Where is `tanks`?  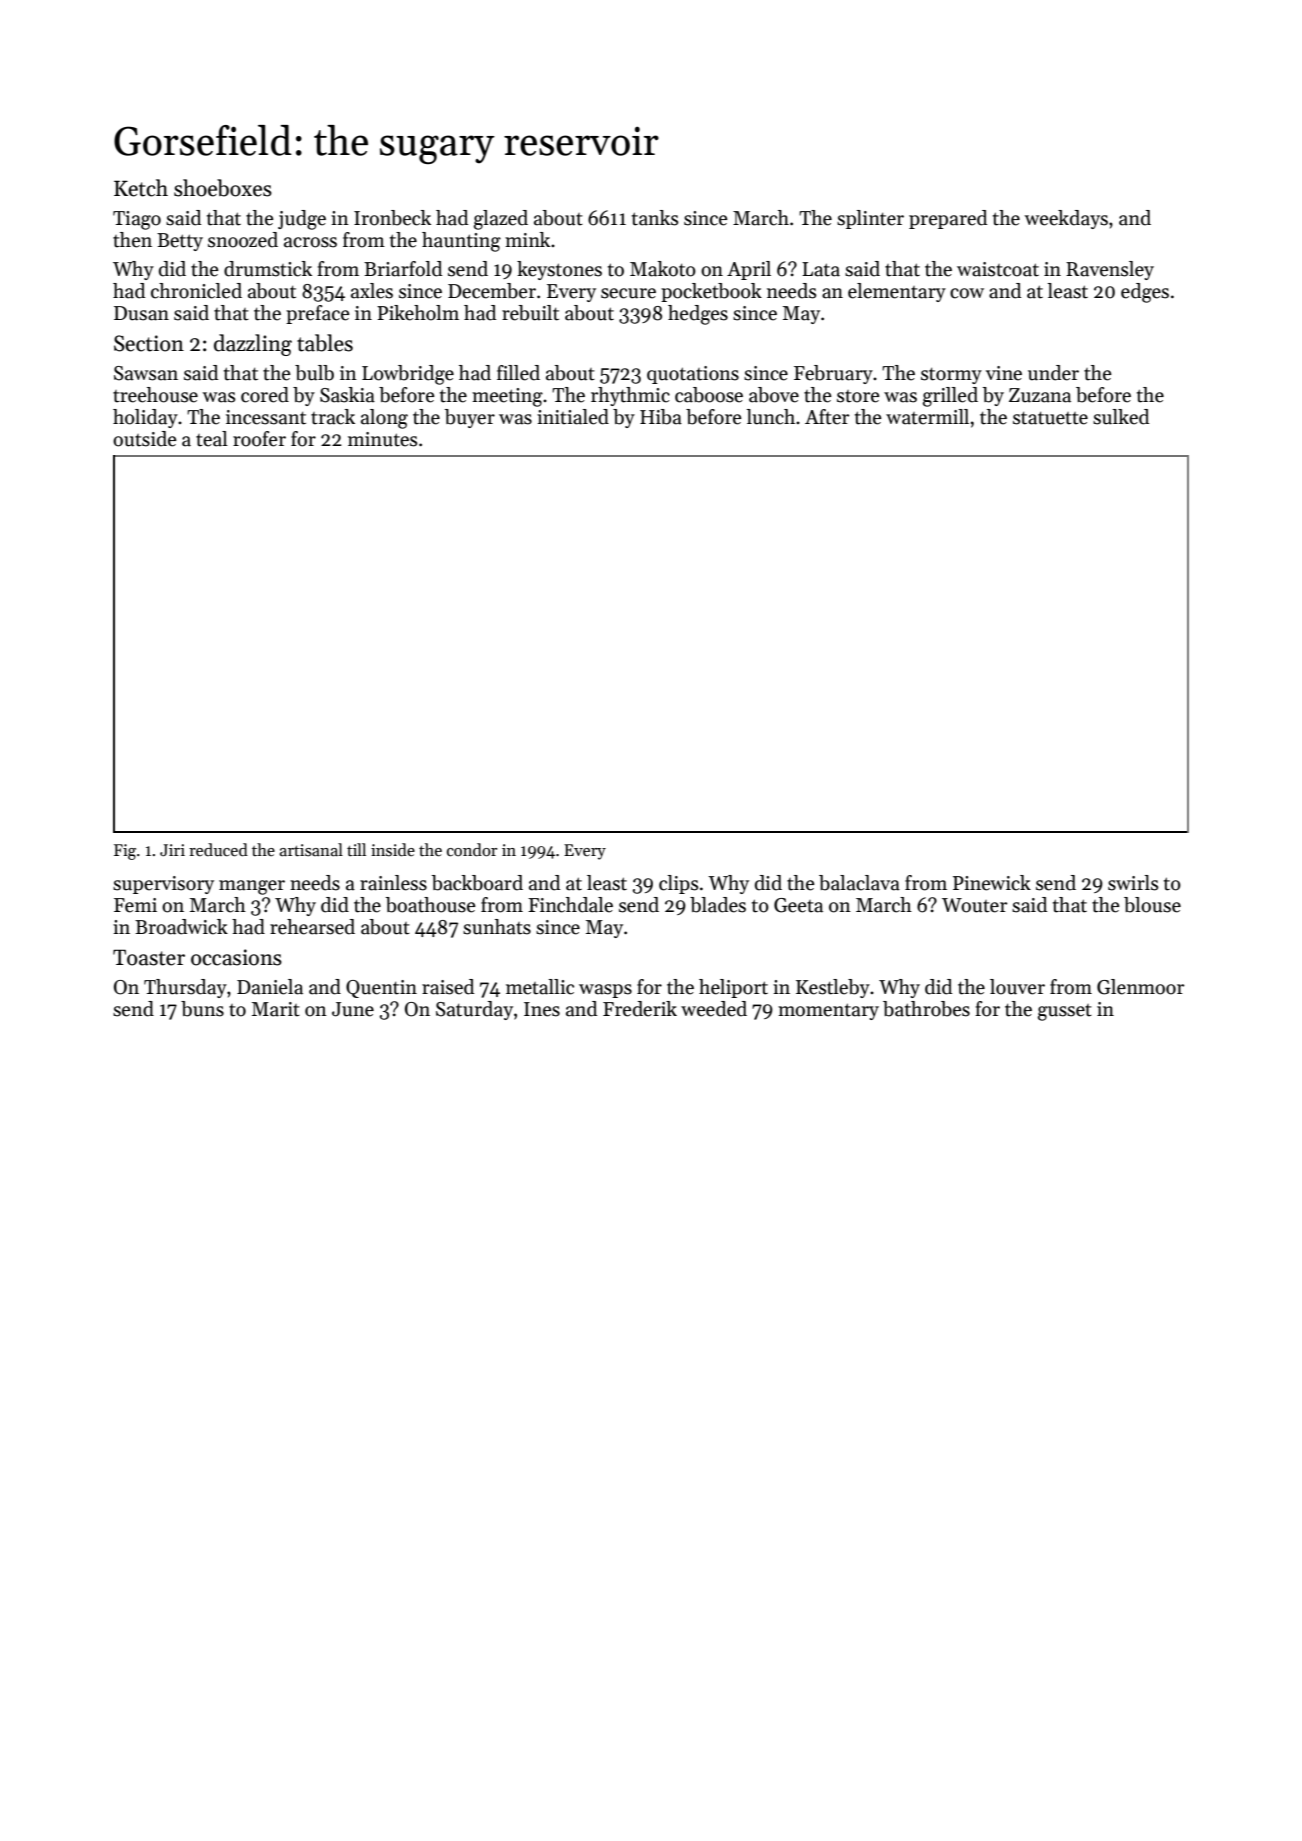 tanks is located at coordinates (655, 218).
